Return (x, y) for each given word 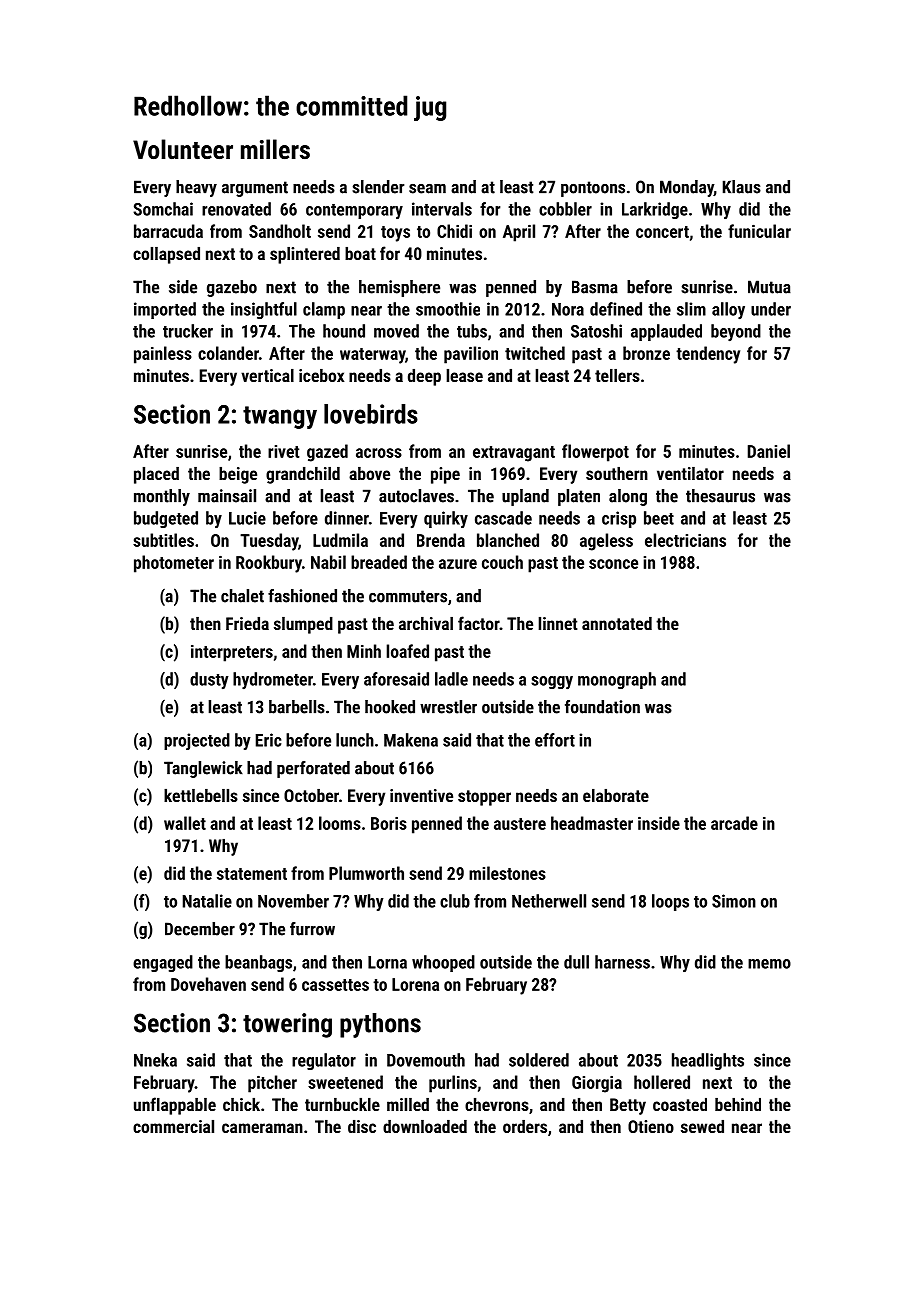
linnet (558, 623)
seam (427, 189)
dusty (209, 680)
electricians (685, 540)
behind (738, 1104)
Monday (687, 188)
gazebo (232, 288)
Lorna (387, 962)
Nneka (155, 1060)
